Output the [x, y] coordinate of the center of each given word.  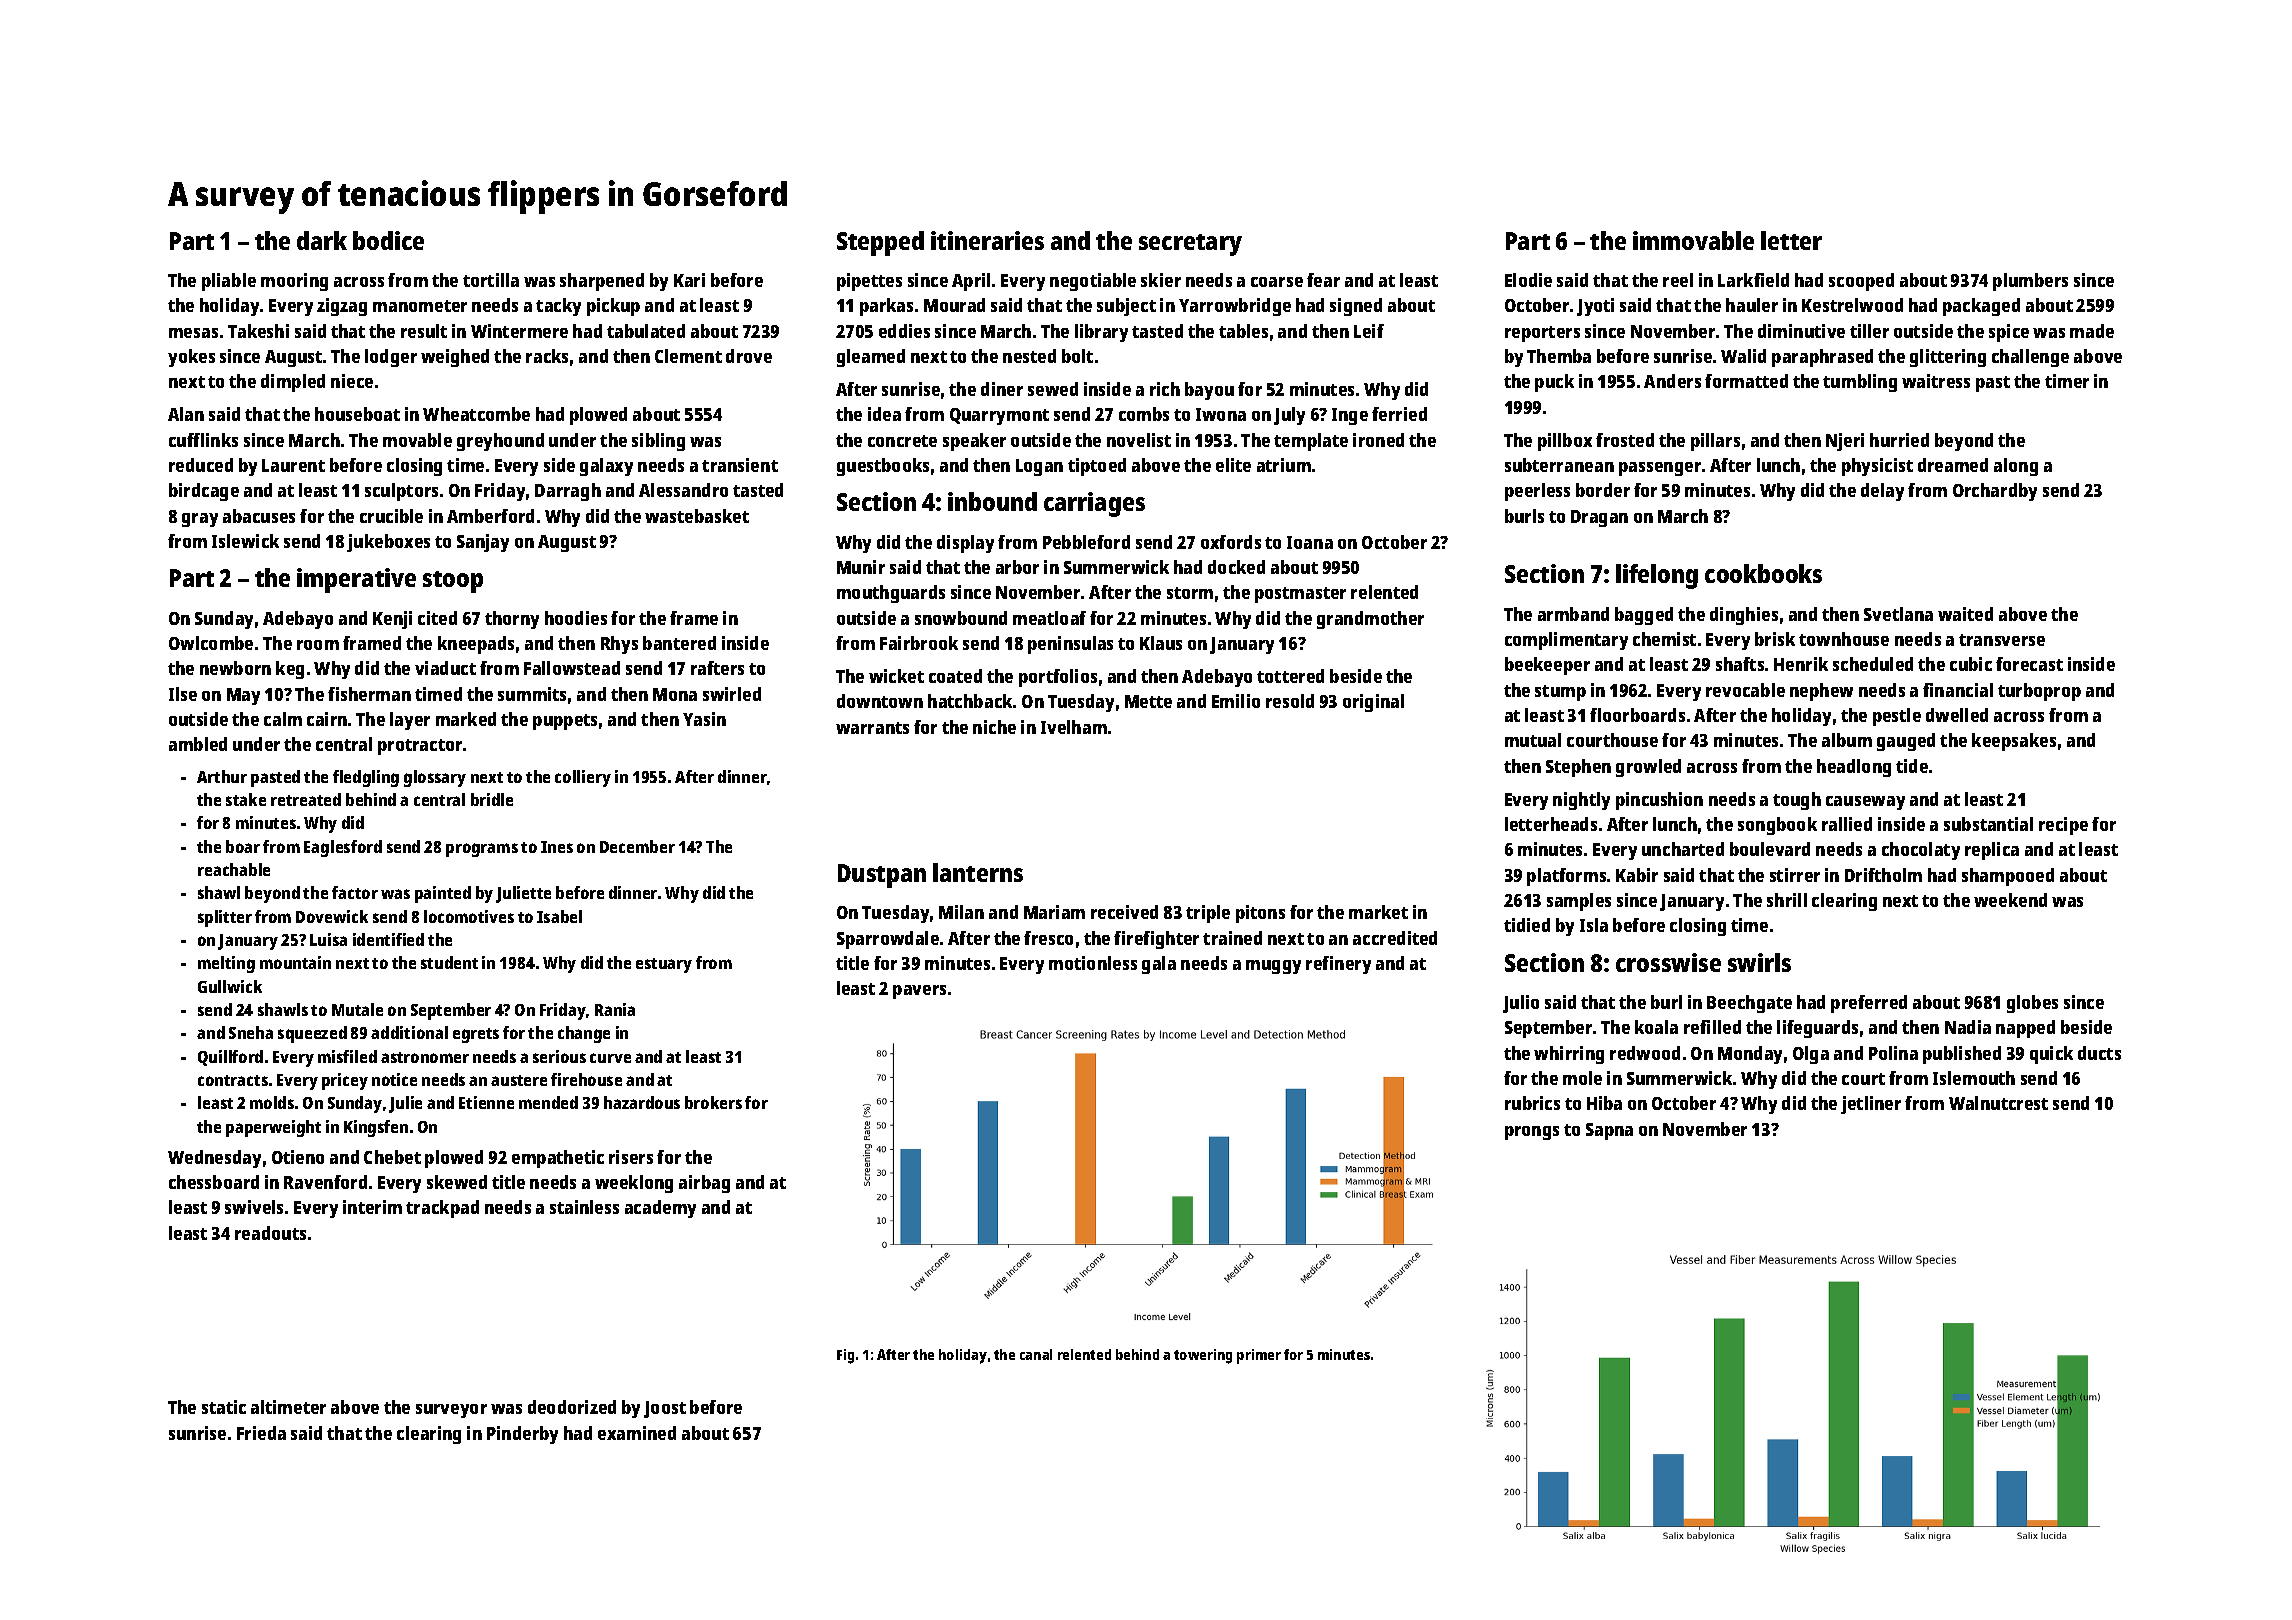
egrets [476, 1035]
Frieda [261, 1433]
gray [200, 520]
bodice [388, 240]
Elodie [1528, 280]
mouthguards [891, 594]
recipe [2063, 826]
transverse [2002, 640]
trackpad [442, 1209]
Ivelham [1074, 727]
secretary [1190, 245]
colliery [583, 778]
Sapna [1609, 1131]
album [1847, 740]
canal [1036, 1354]
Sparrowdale [888, 940]
